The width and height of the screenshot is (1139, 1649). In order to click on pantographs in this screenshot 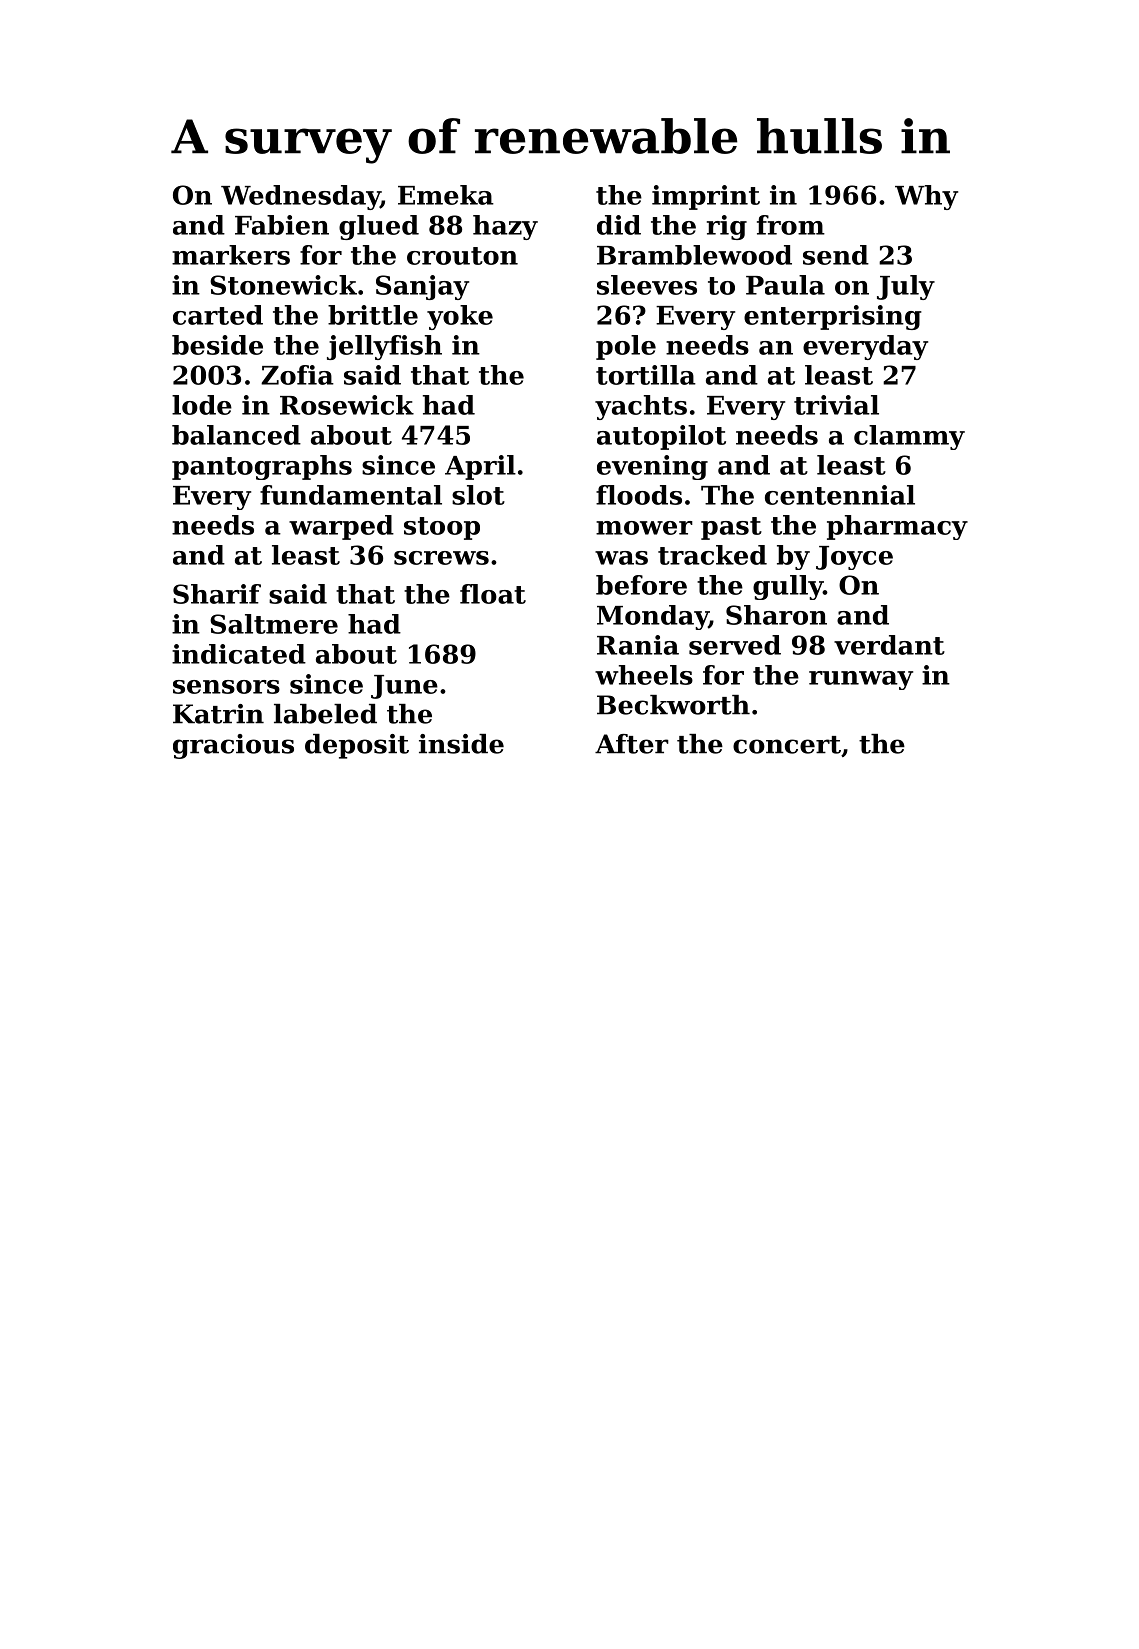, I will do `click(262, 467)`.
